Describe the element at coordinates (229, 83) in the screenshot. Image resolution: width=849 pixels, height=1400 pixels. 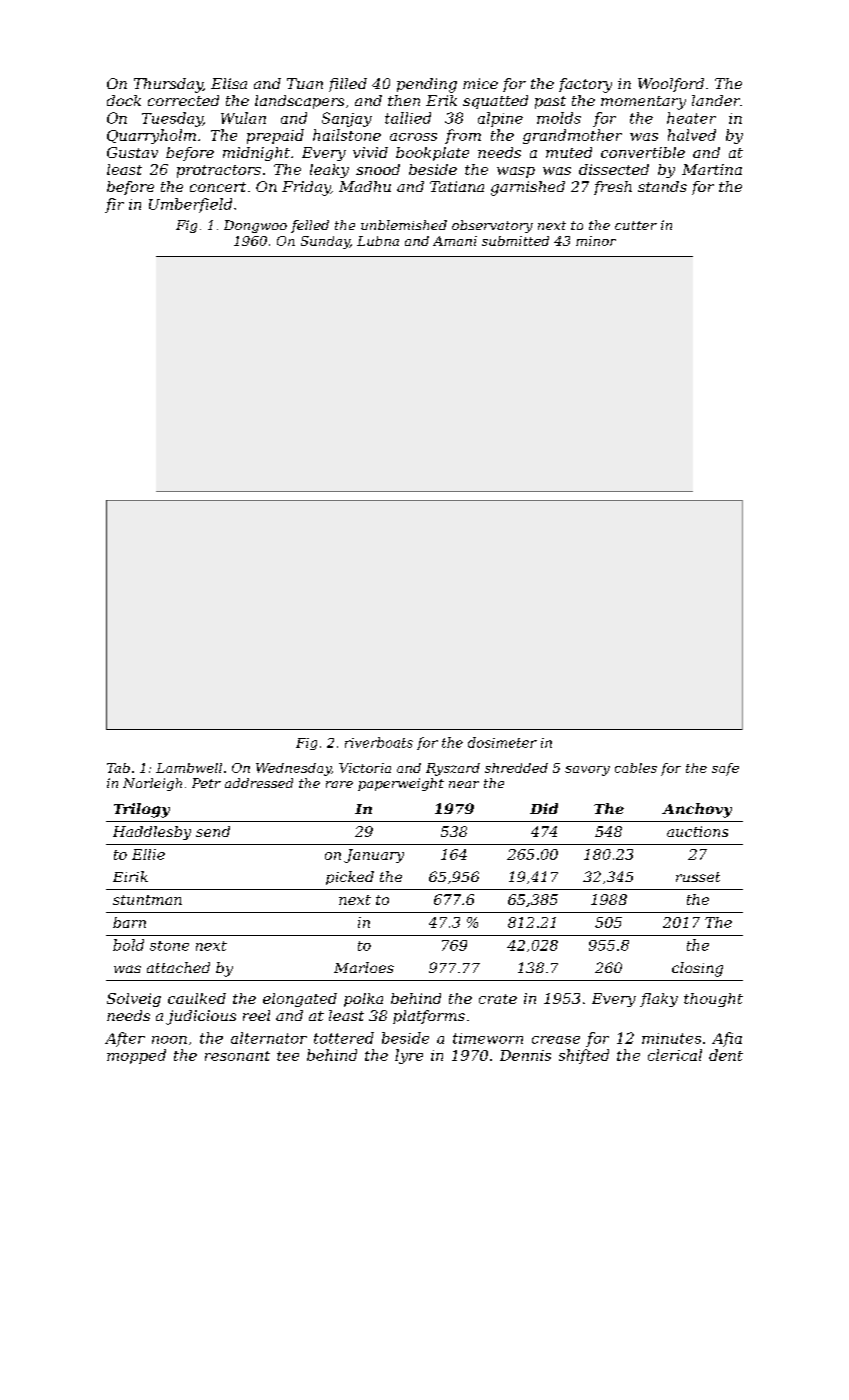
I see `Elisa` at that location.
